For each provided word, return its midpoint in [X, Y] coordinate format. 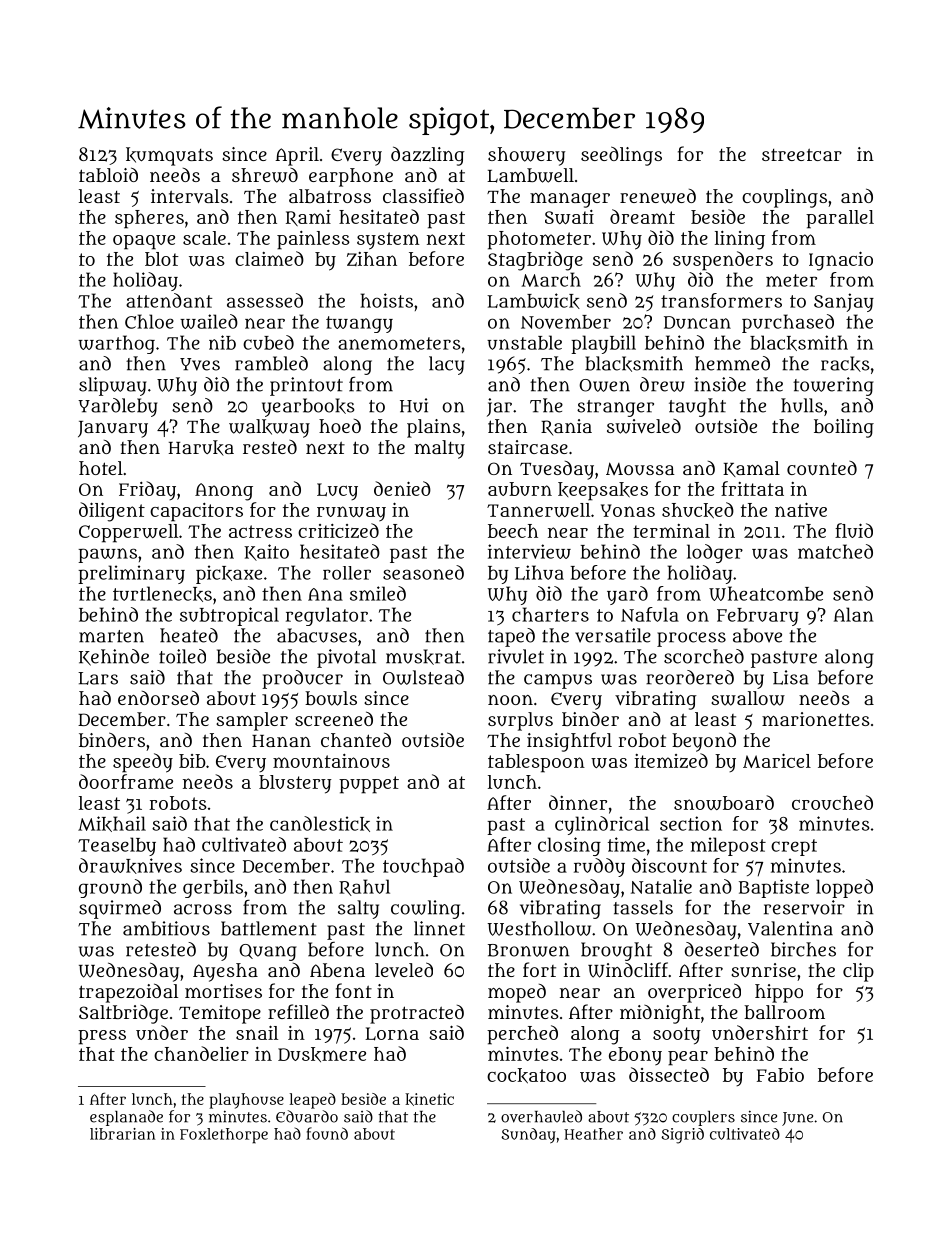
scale [204, 238]
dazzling [428, 156]
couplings [784, 198]
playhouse [247, 1101]
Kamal [751, 469]
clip [858, 972]
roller [347, 573]
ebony [635, 1056]
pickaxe [229, 574]
